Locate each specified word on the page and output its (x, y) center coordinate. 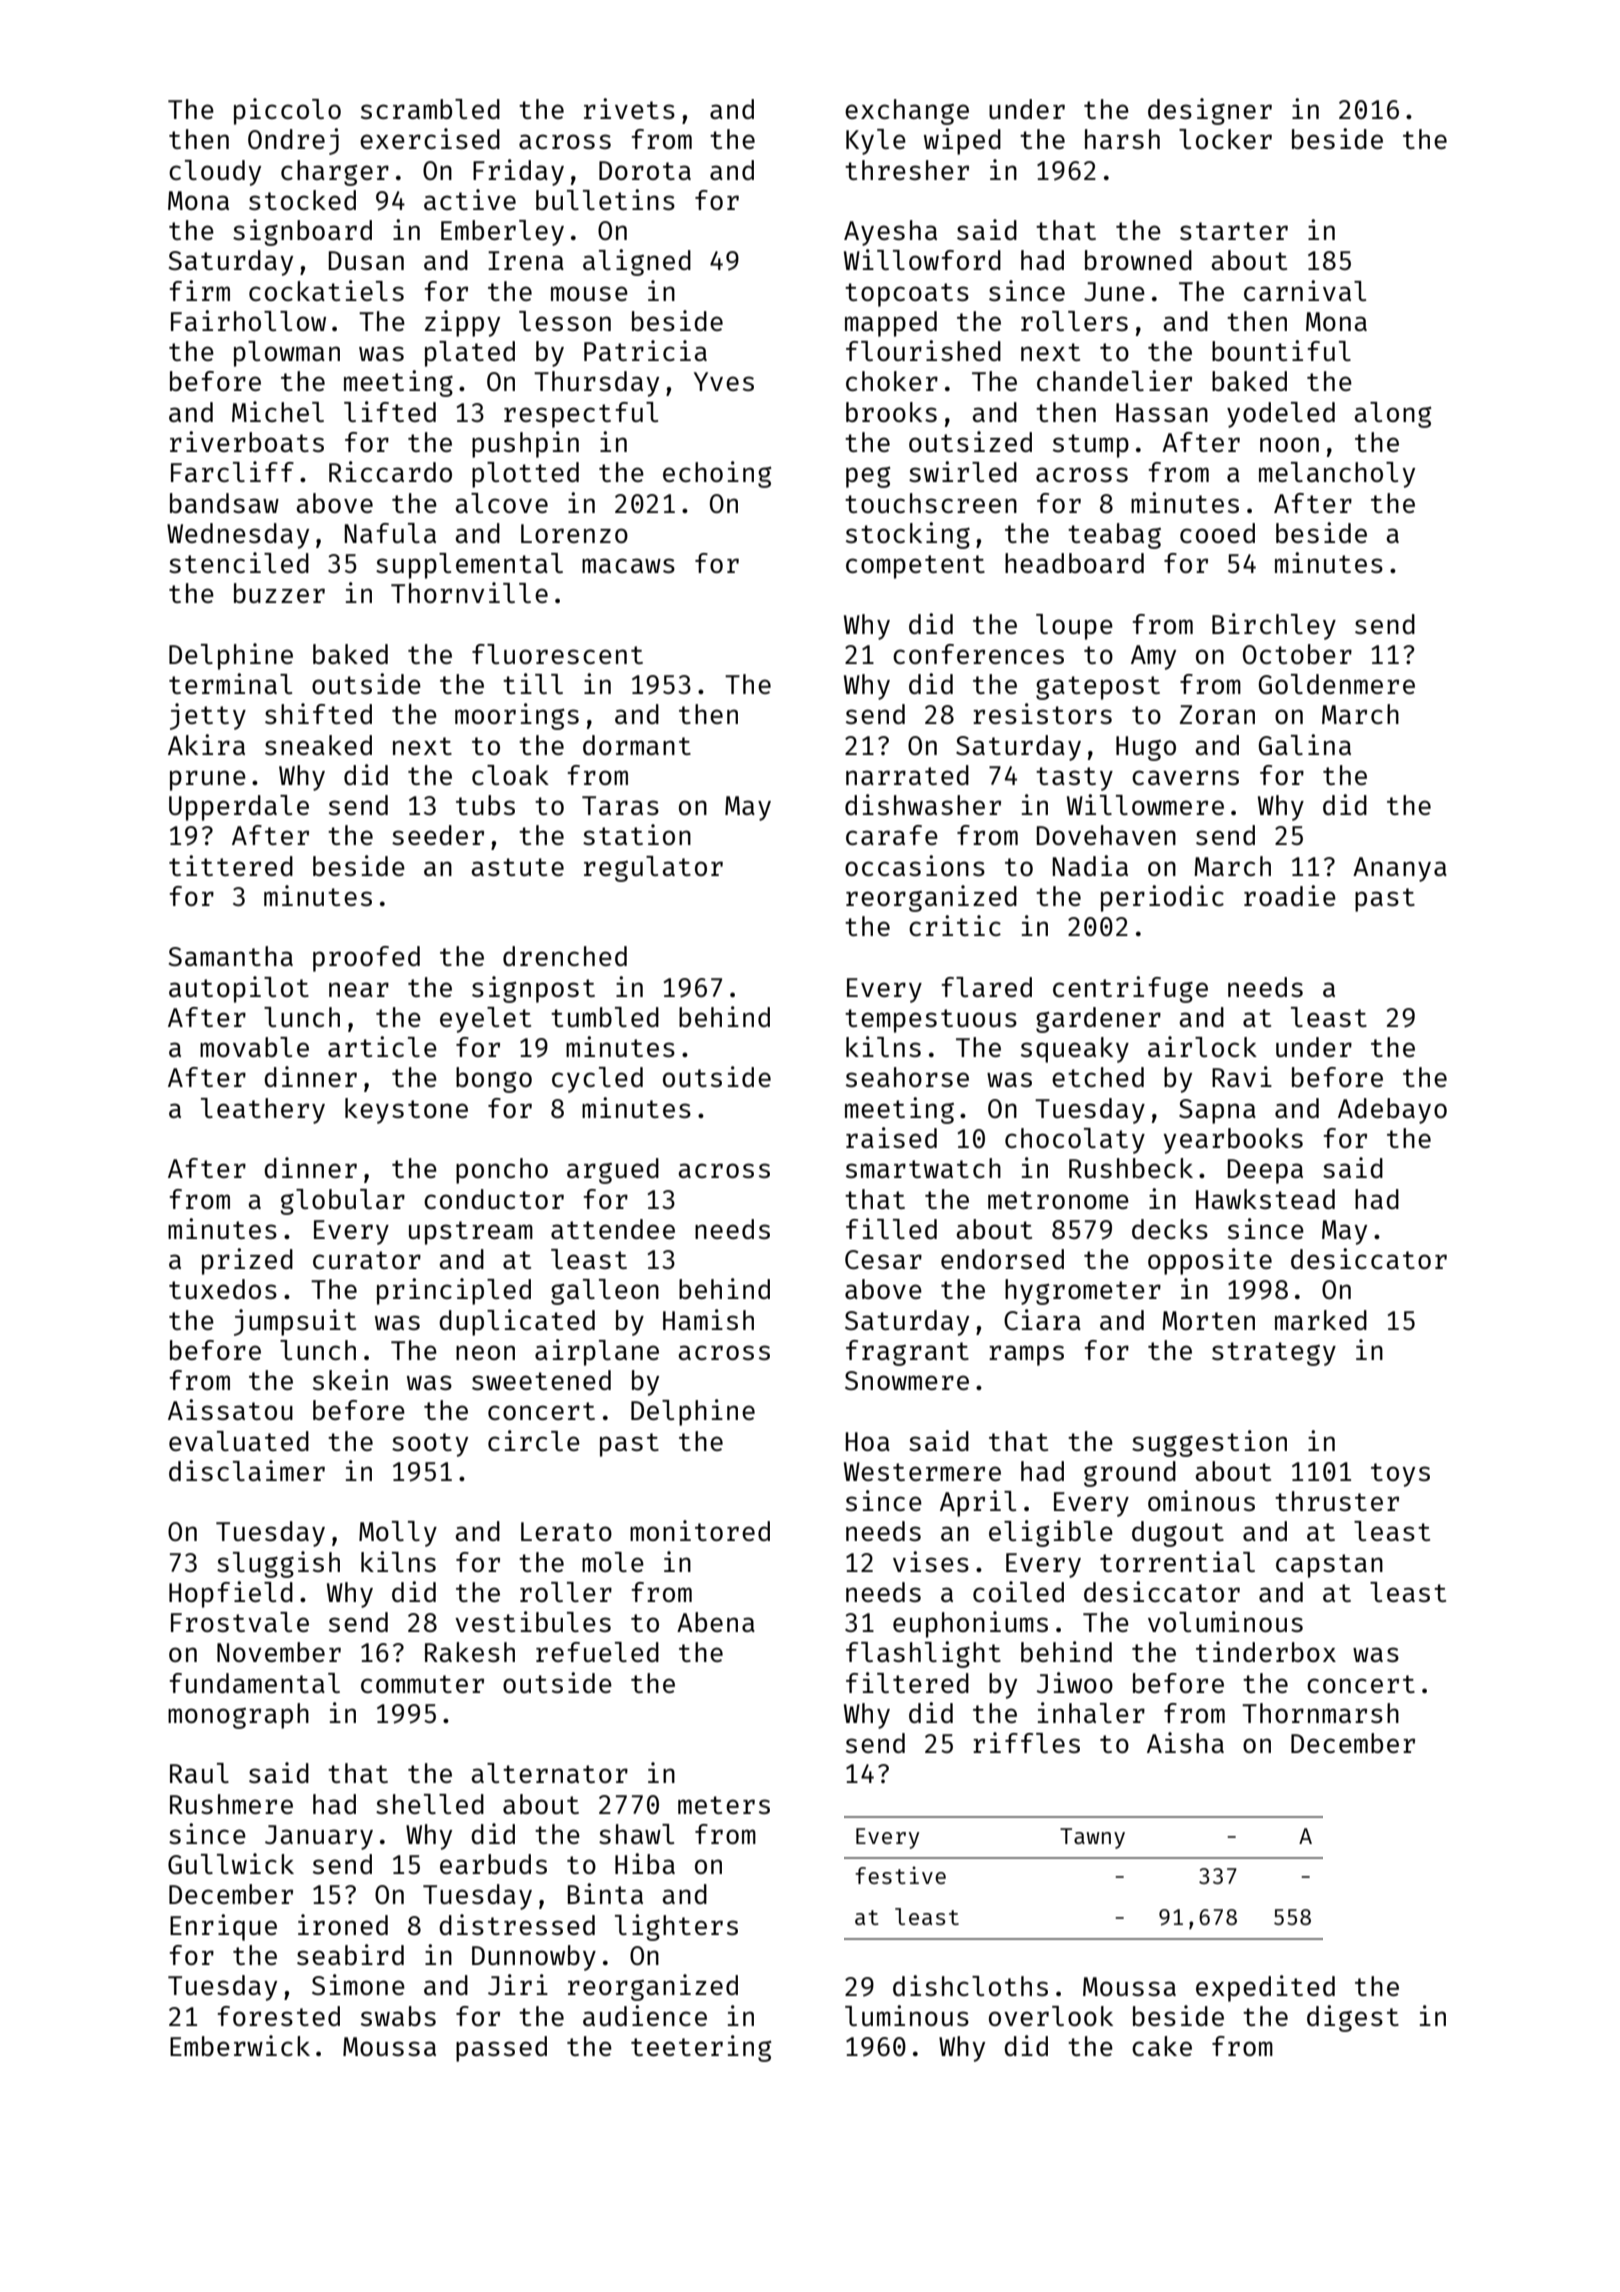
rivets (629, 108)
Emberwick (240, 2045)
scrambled (430, 109)
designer (1210, 111)
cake (1162, 2046)
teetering (701, 2048)
